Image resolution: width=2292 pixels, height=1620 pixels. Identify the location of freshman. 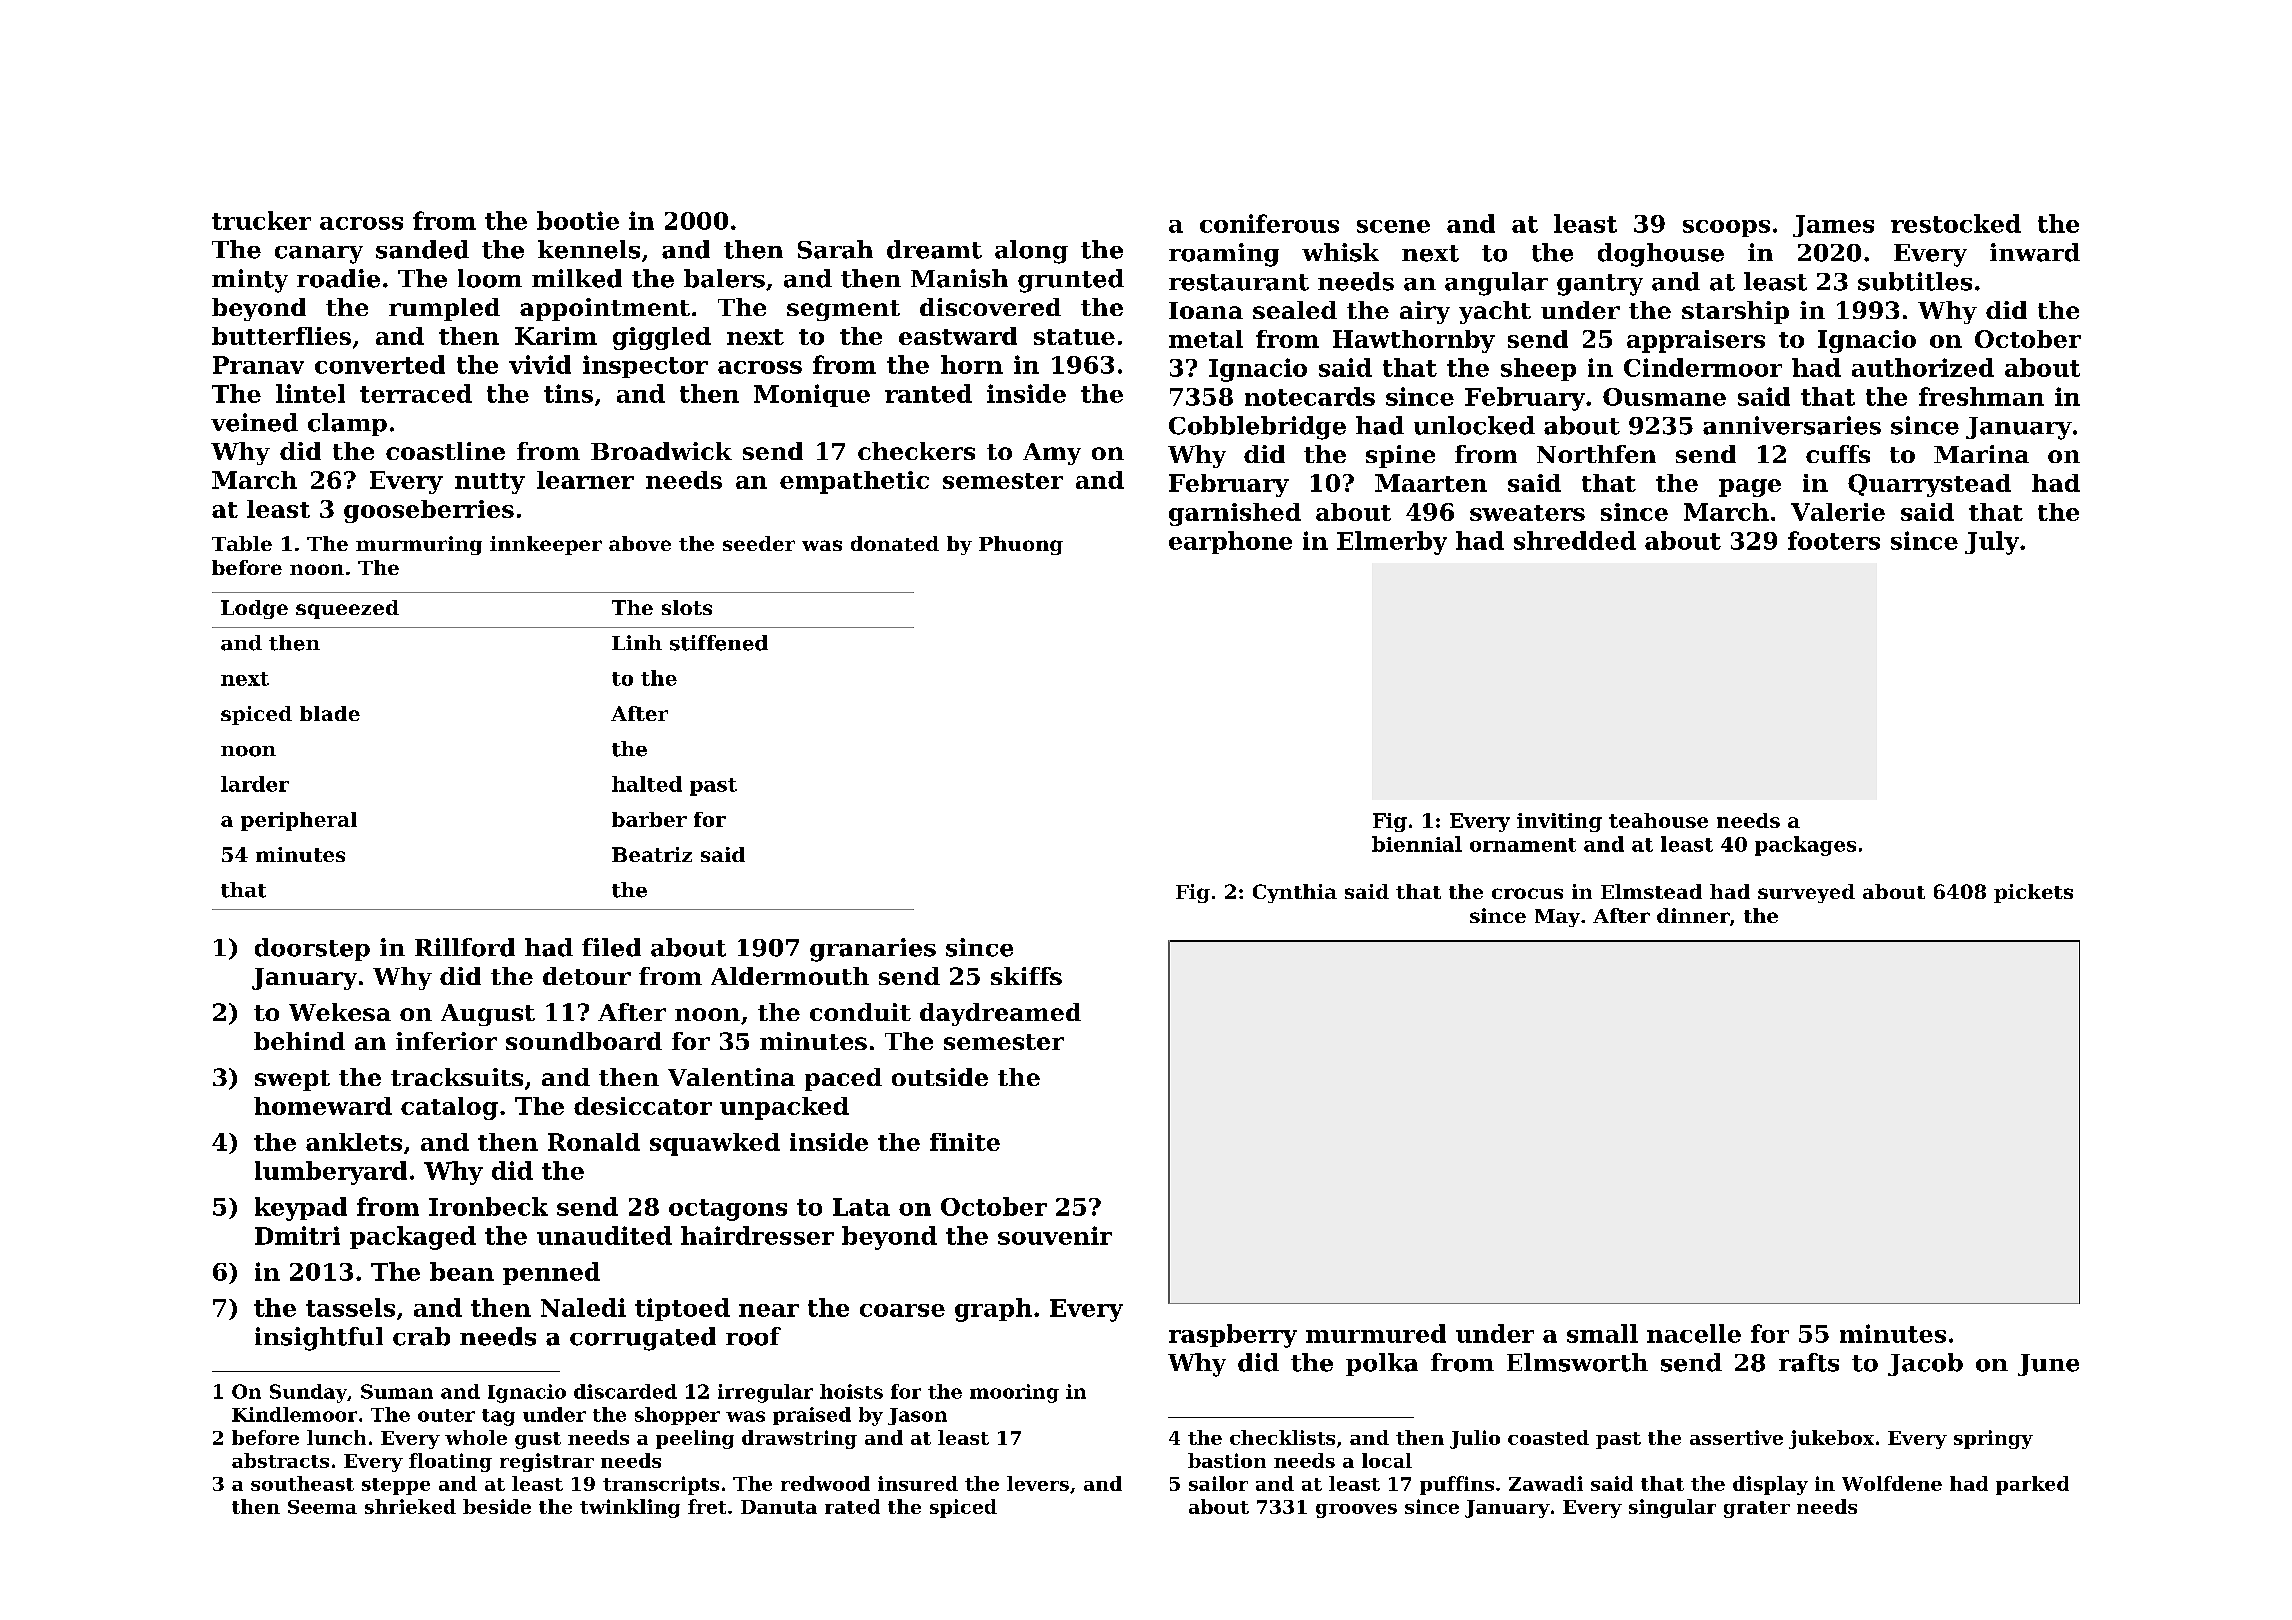
(1981, 396).
